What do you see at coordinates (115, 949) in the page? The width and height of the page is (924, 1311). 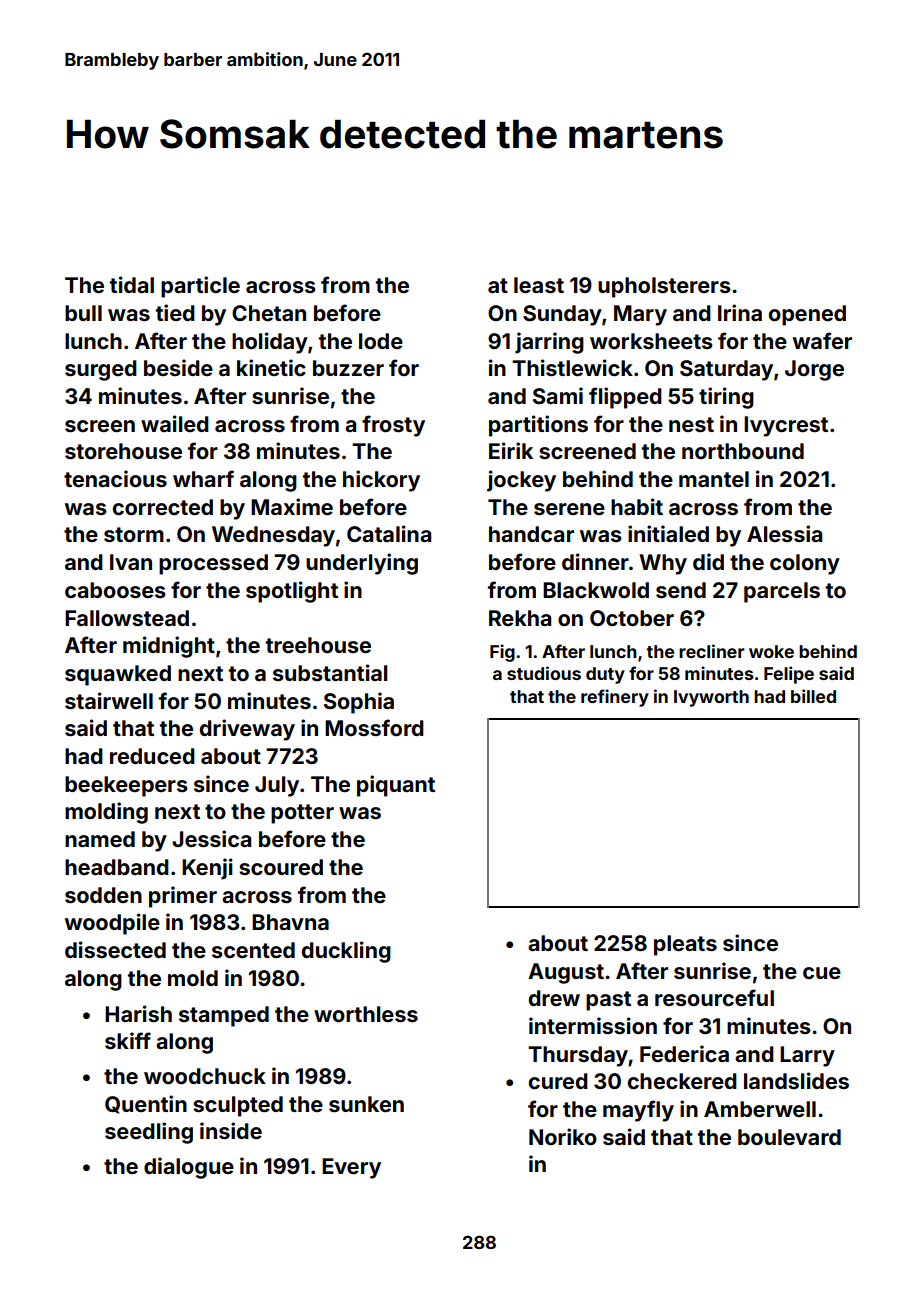 I see `dissected` at bounding box center [115, 949].
